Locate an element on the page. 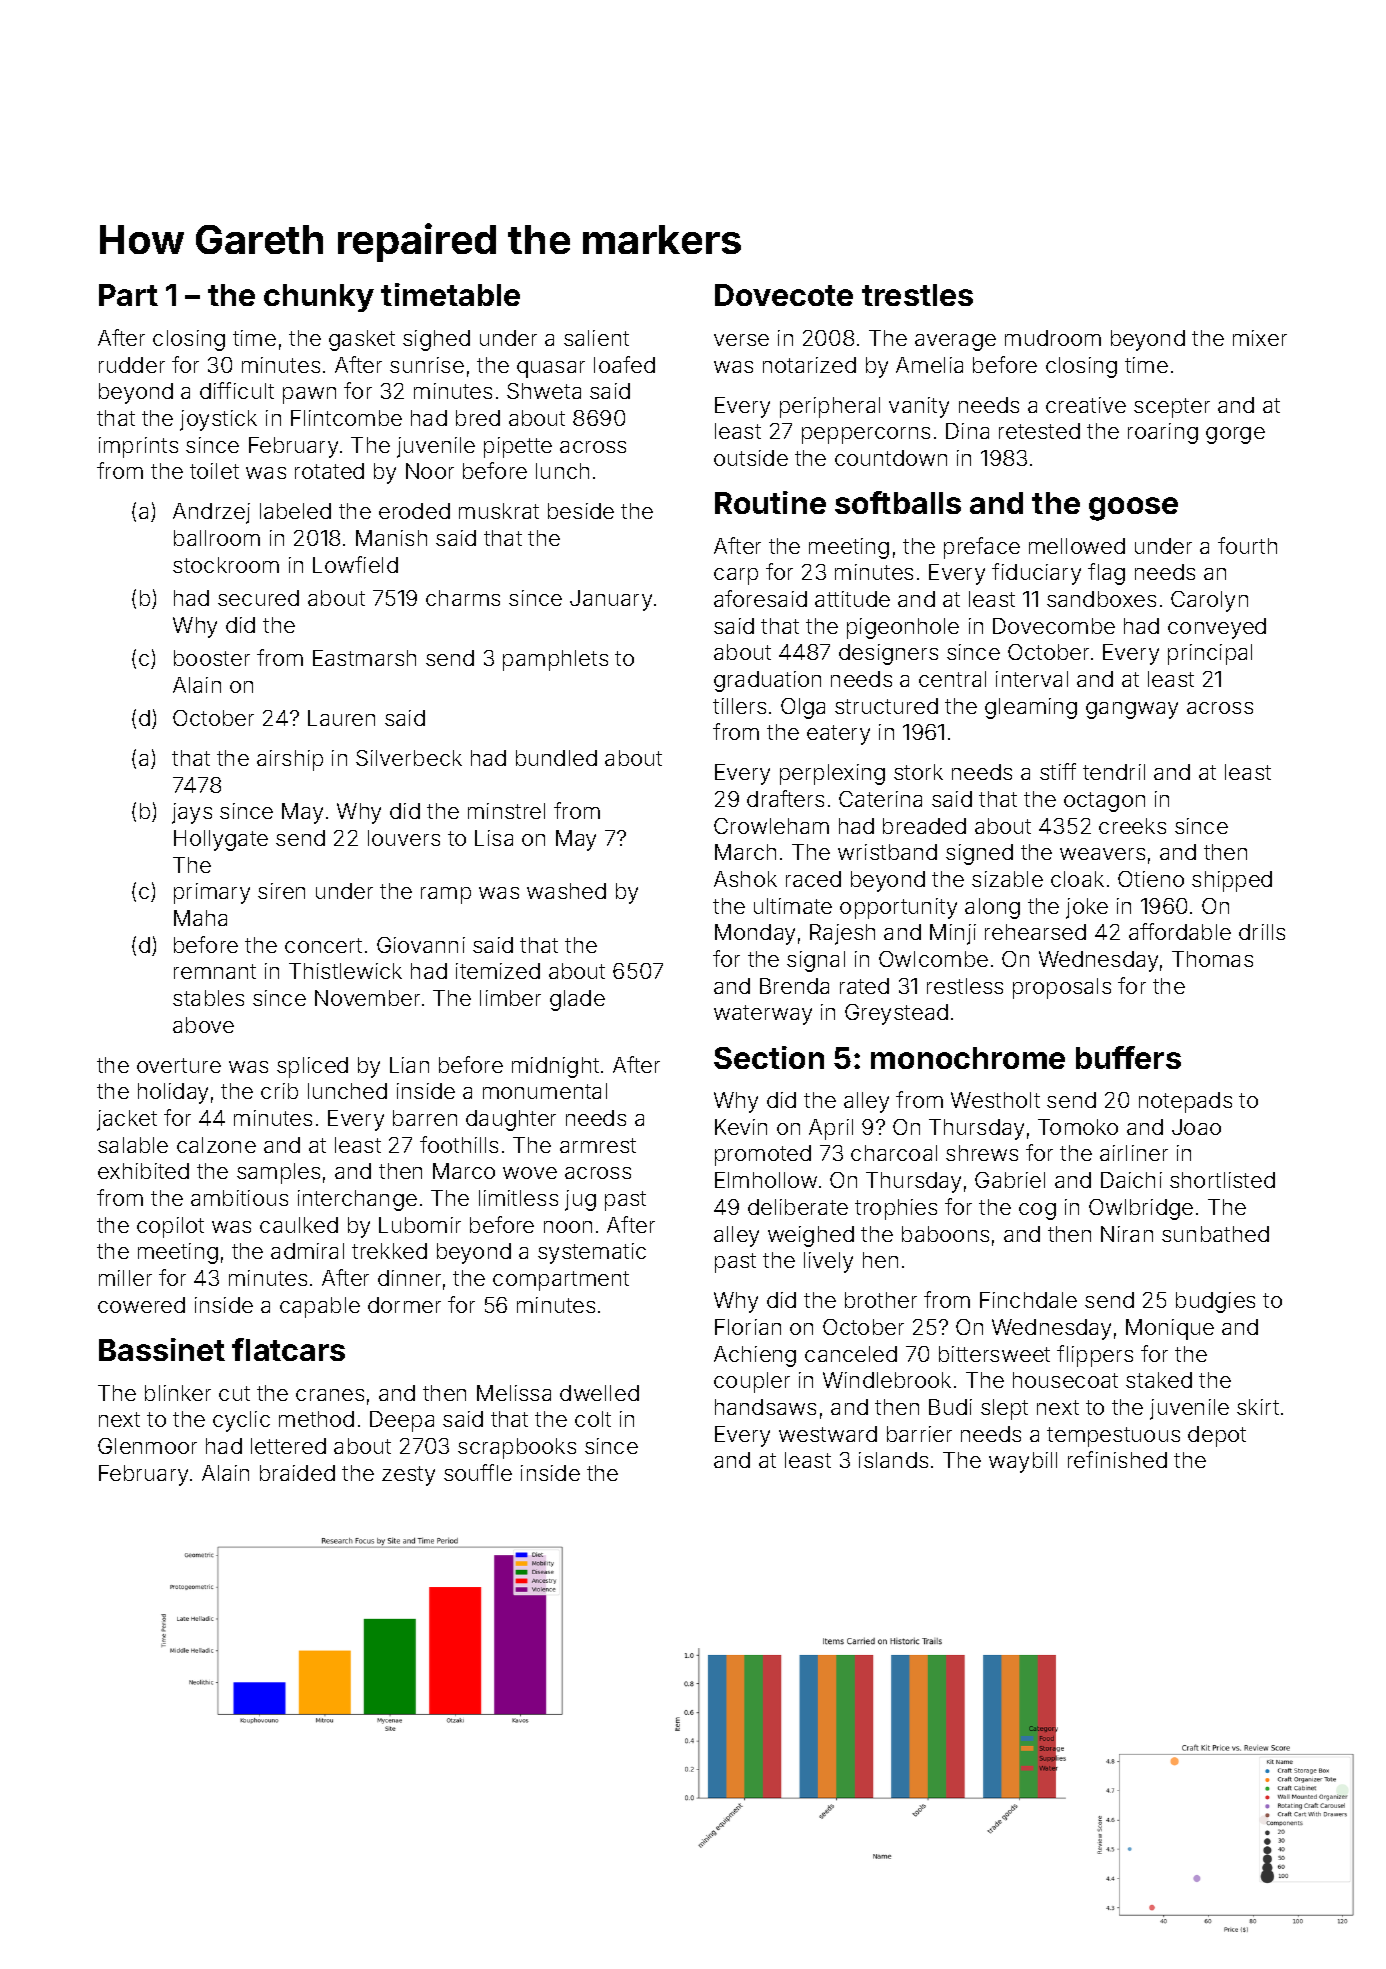 The width and height of the page is (1386, 1969). Finchdale is located at coordinates (1028, 1300).
